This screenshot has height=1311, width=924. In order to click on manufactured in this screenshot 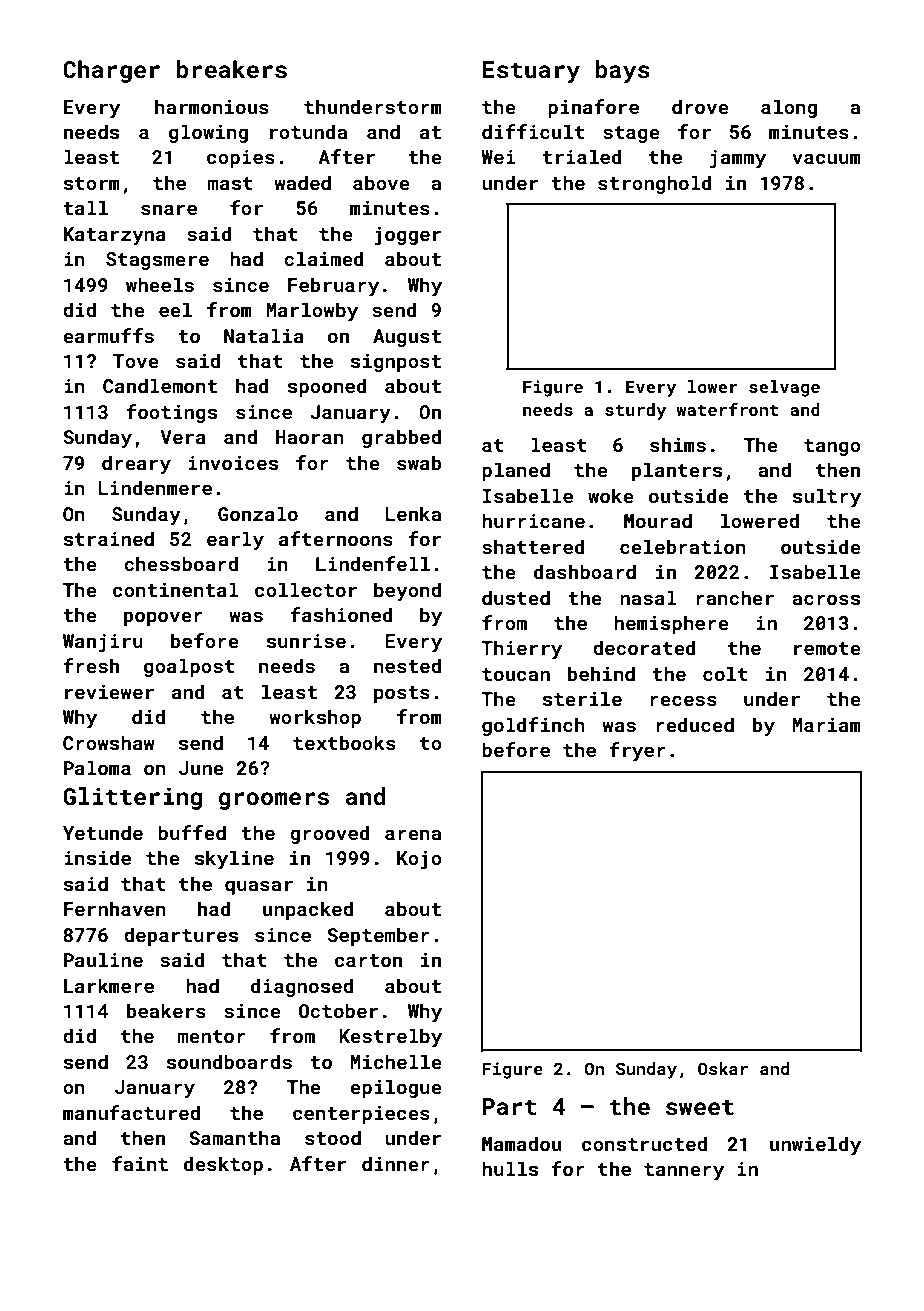, I will do `click(131, 1112)`.
